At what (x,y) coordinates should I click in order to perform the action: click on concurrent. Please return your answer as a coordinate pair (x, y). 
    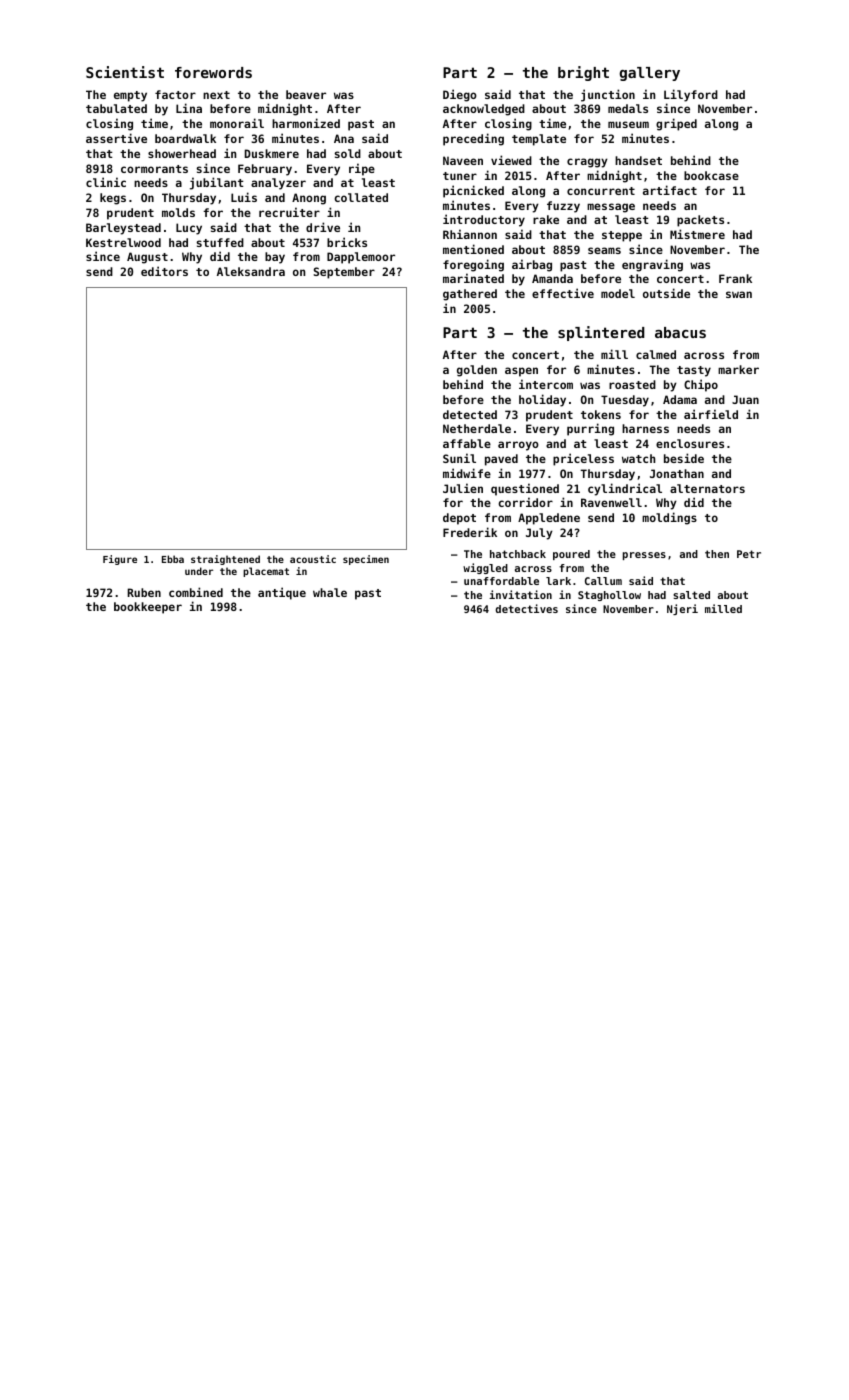
    Looking at the image, I should click on (601, 191).
